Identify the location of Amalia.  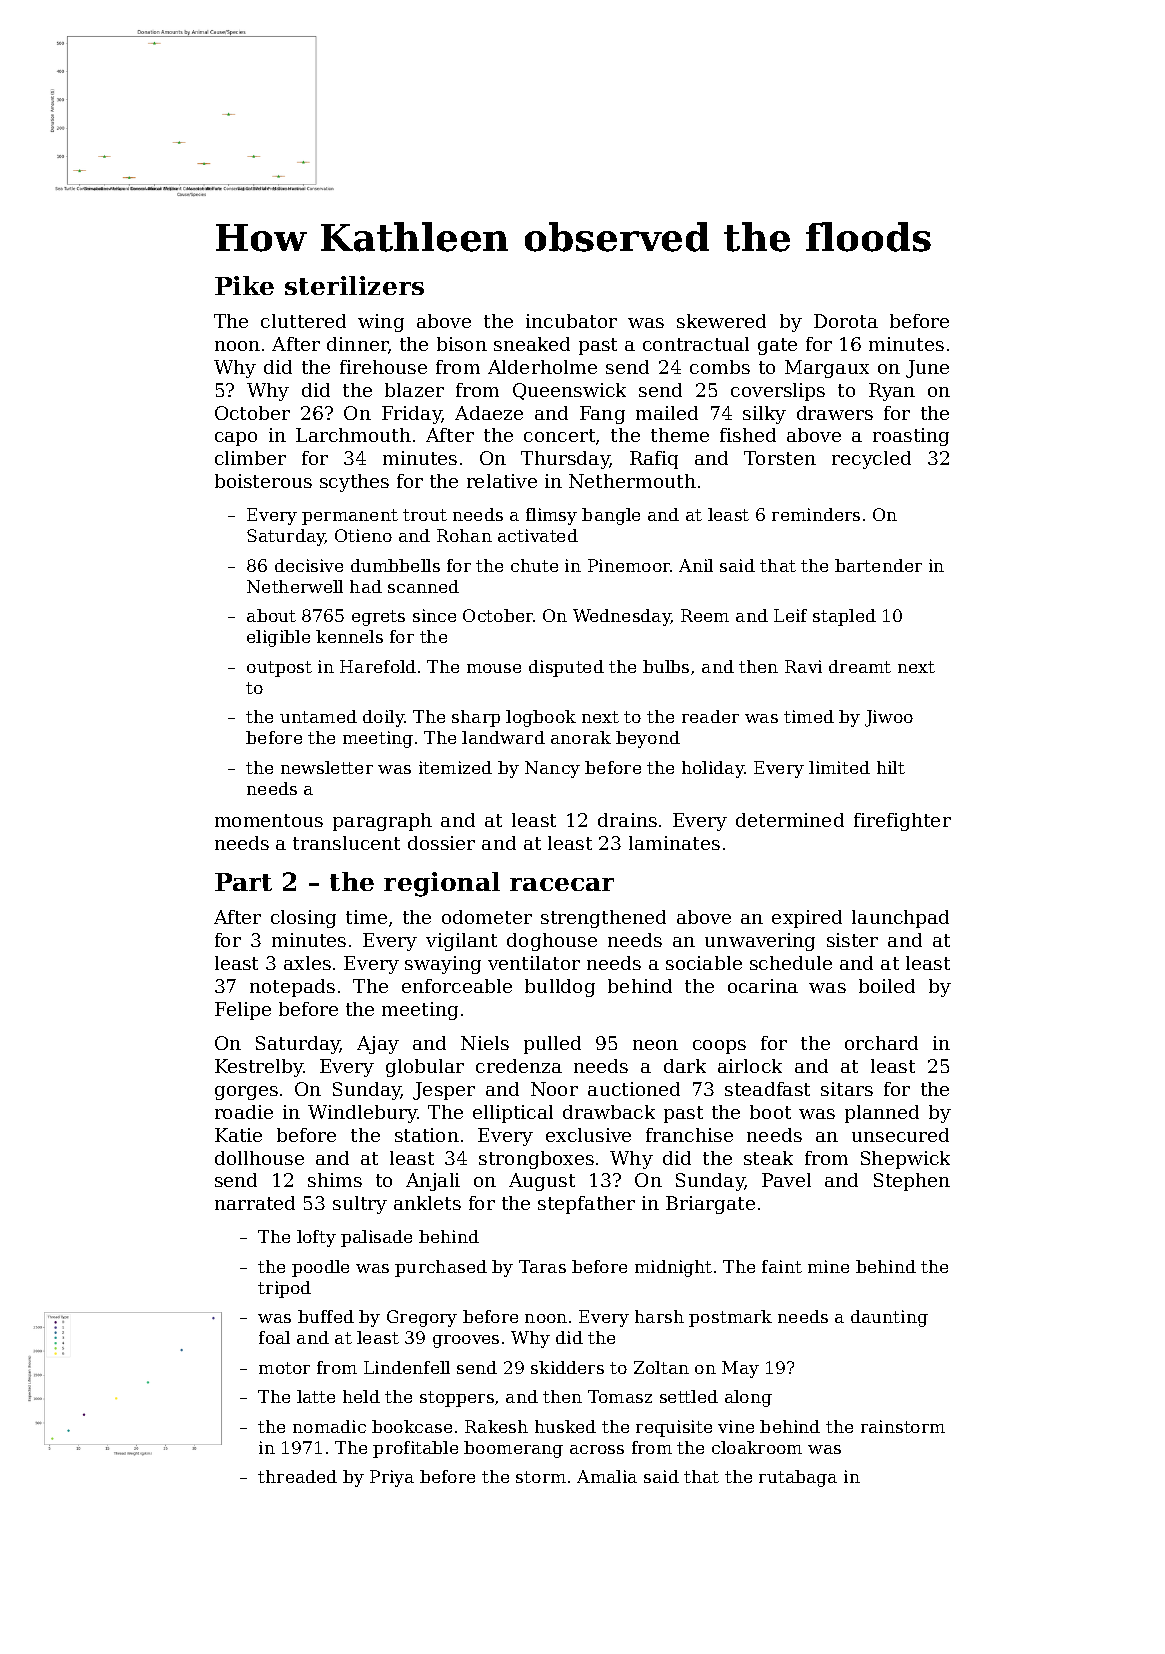
(607, 1476).
